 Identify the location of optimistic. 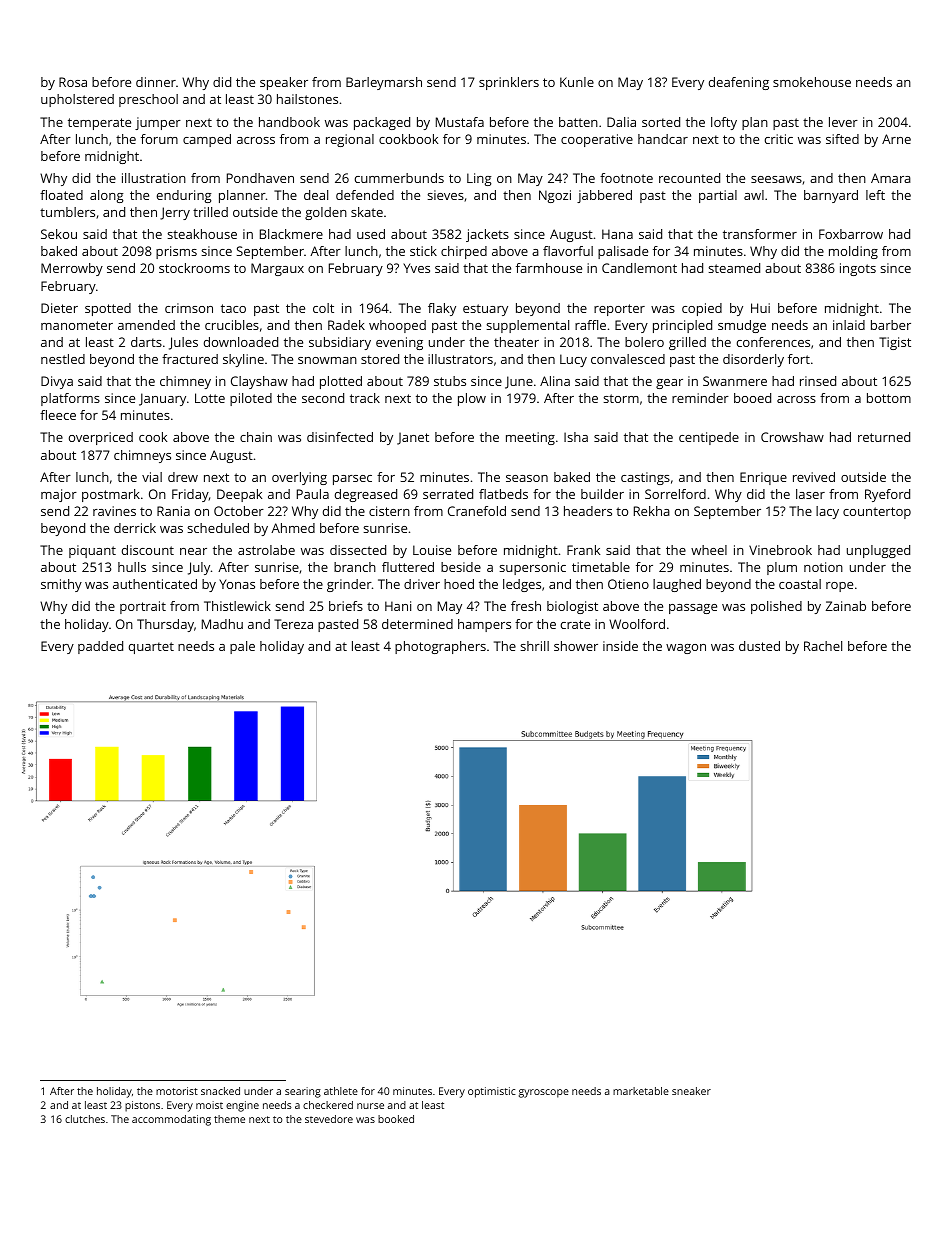
(492, 1092).
